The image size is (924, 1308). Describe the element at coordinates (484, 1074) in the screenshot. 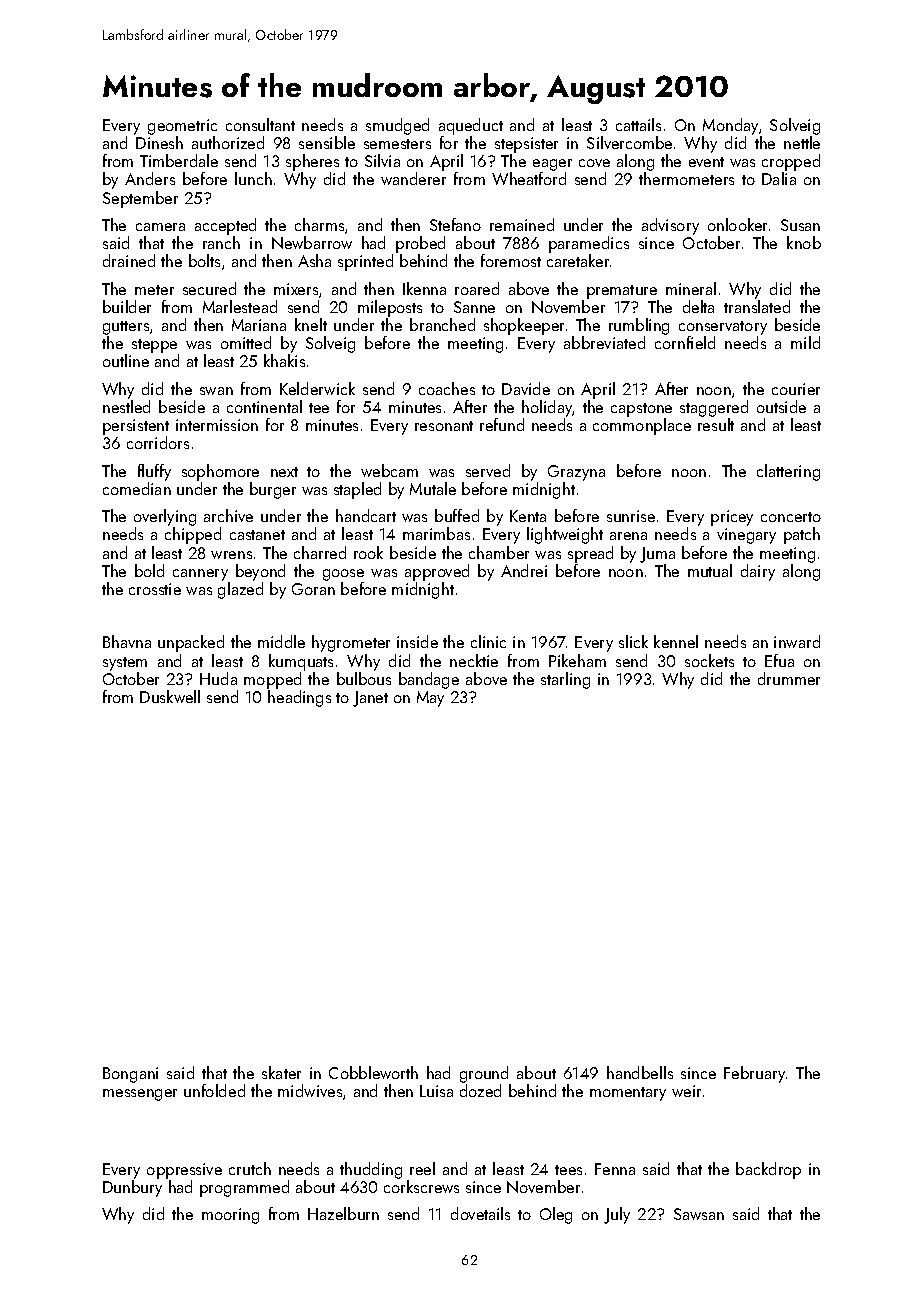

I see `ground` at that location.
